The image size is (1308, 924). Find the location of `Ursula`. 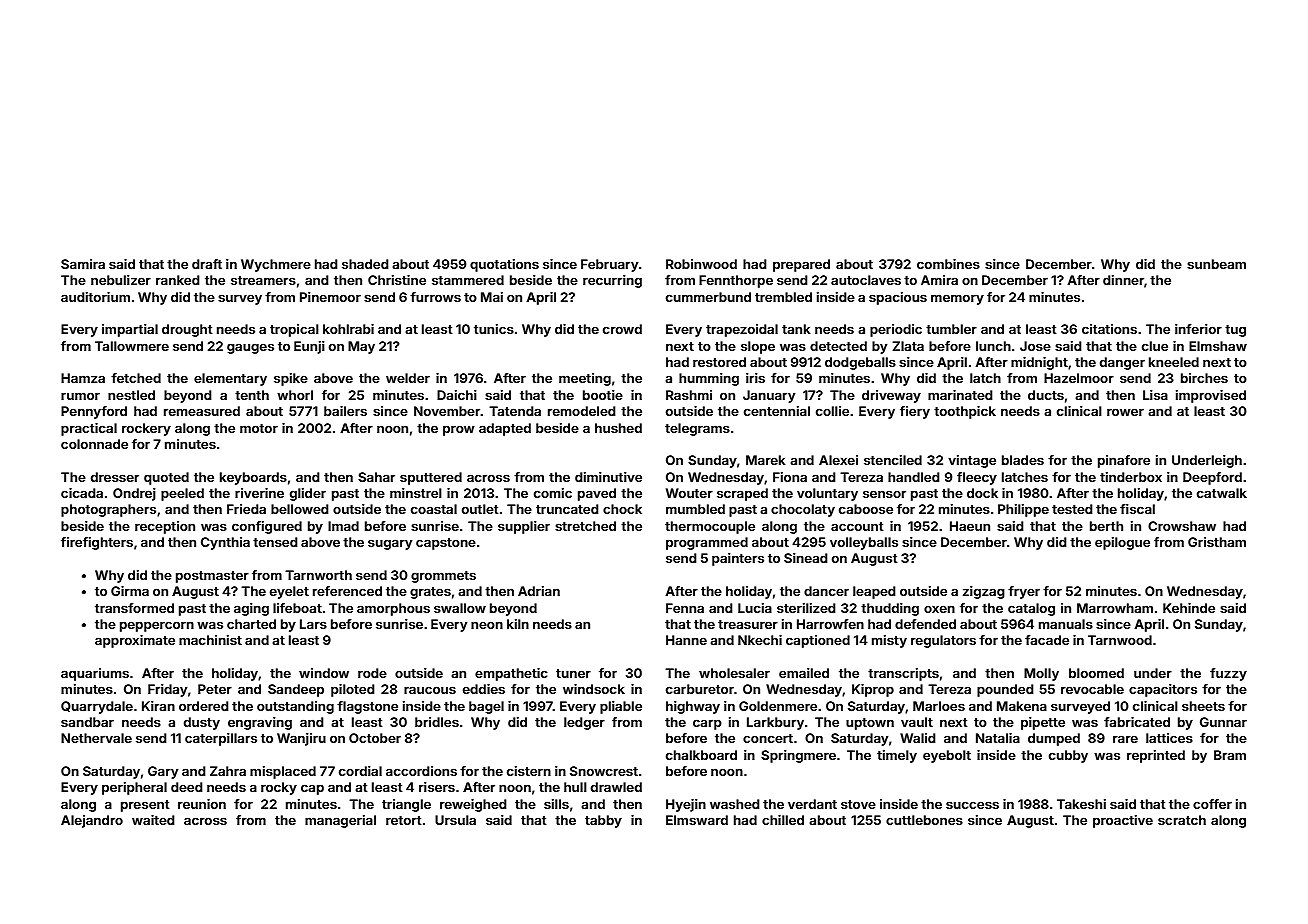

Ursula is located at coordinates (455, 820).
